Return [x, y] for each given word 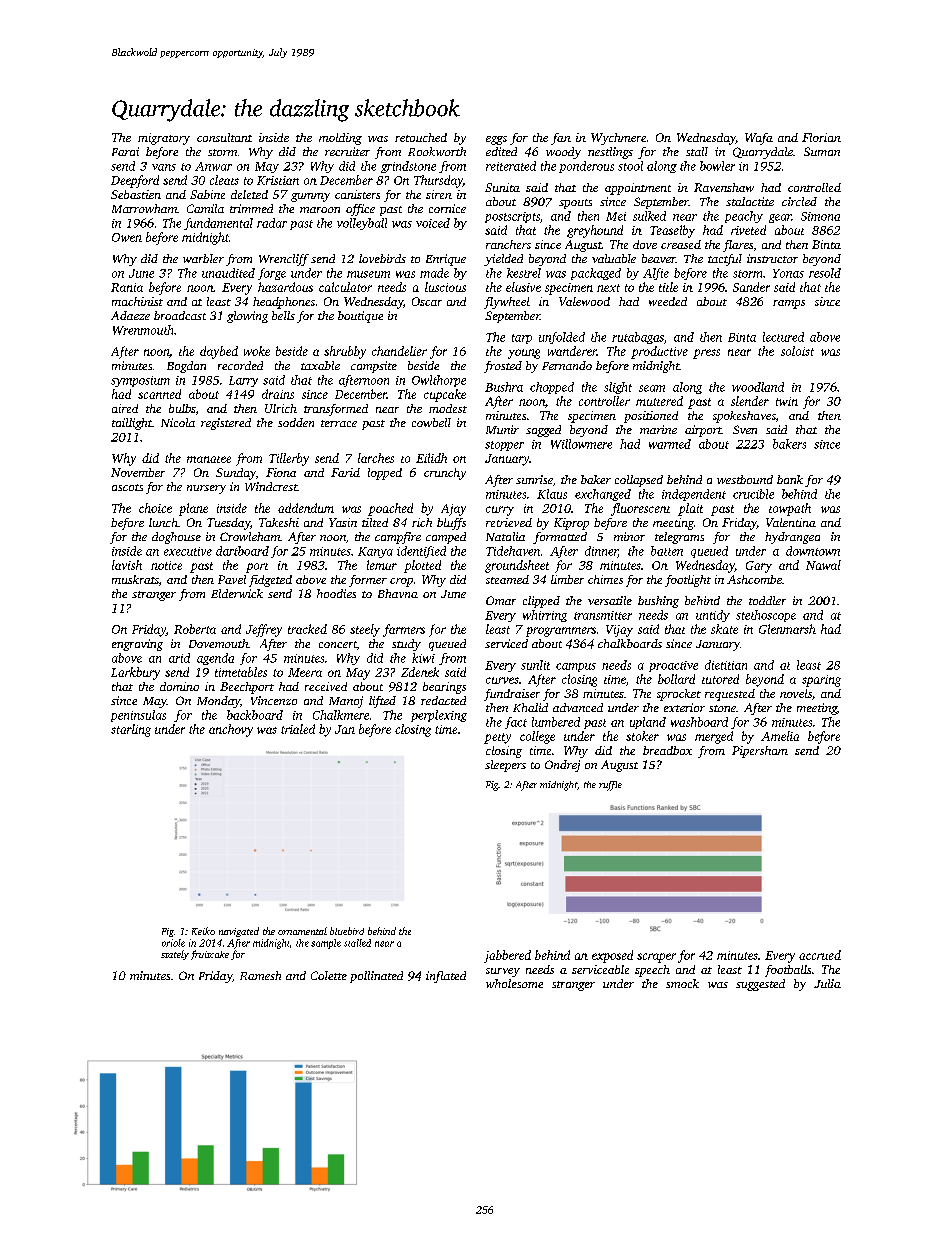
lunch [163, 522]
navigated [239, 932]
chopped [552, 388]
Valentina [791, 522]
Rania [127, 287]
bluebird [347, 931]
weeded [668, 301]
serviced [506, 643]
